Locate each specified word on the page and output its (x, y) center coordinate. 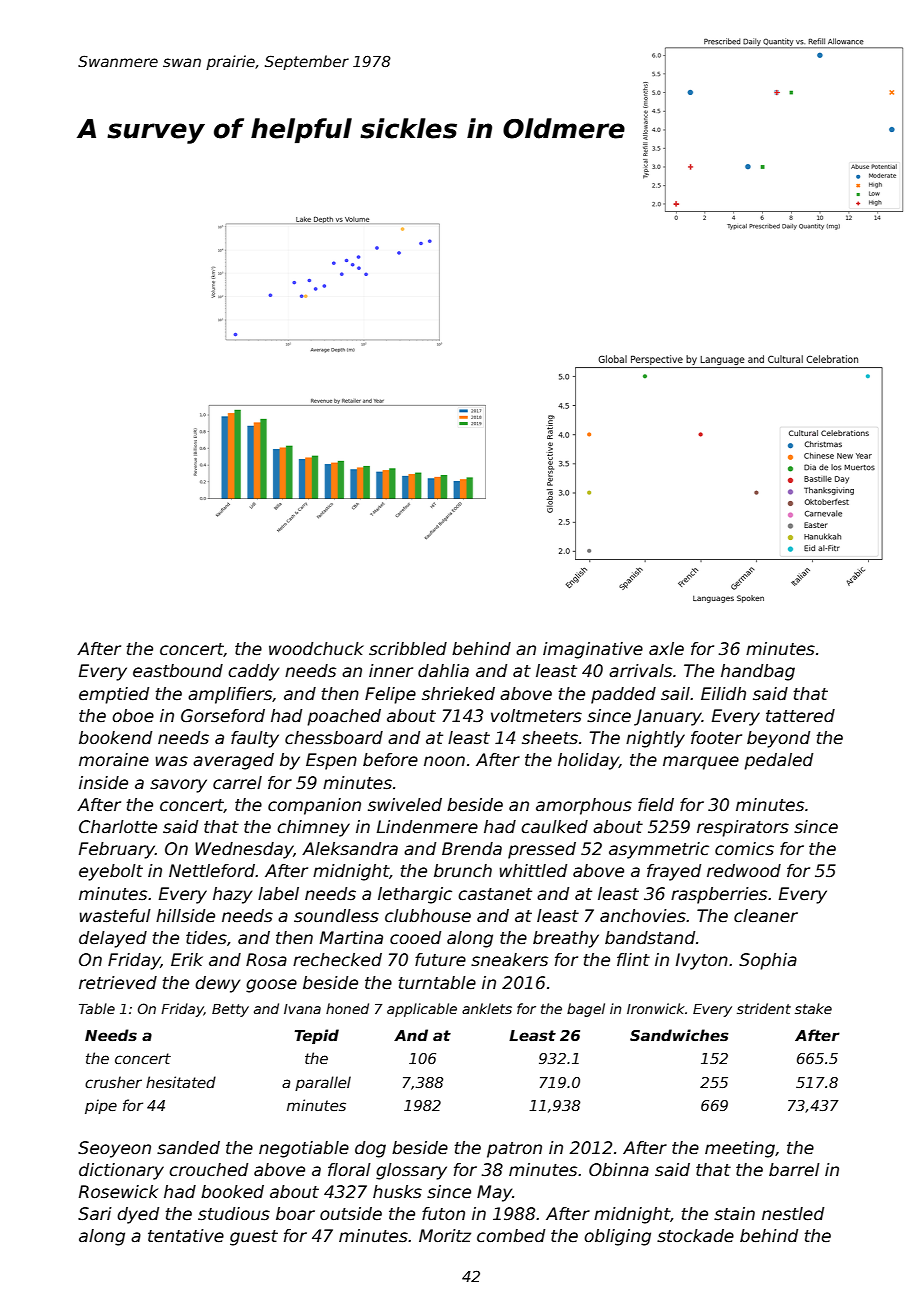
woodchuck (316, 649)
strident (764, 1008)
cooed (415, 938)
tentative (186, 1236)
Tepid (316, 1036)
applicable (422, 1010)
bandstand (650, 938)
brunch (463, 871)
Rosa (266, 960)
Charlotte (118, 827)
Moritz (445, 1236)
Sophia (768, 961)
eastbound (178, 671)
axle (666, 649)
